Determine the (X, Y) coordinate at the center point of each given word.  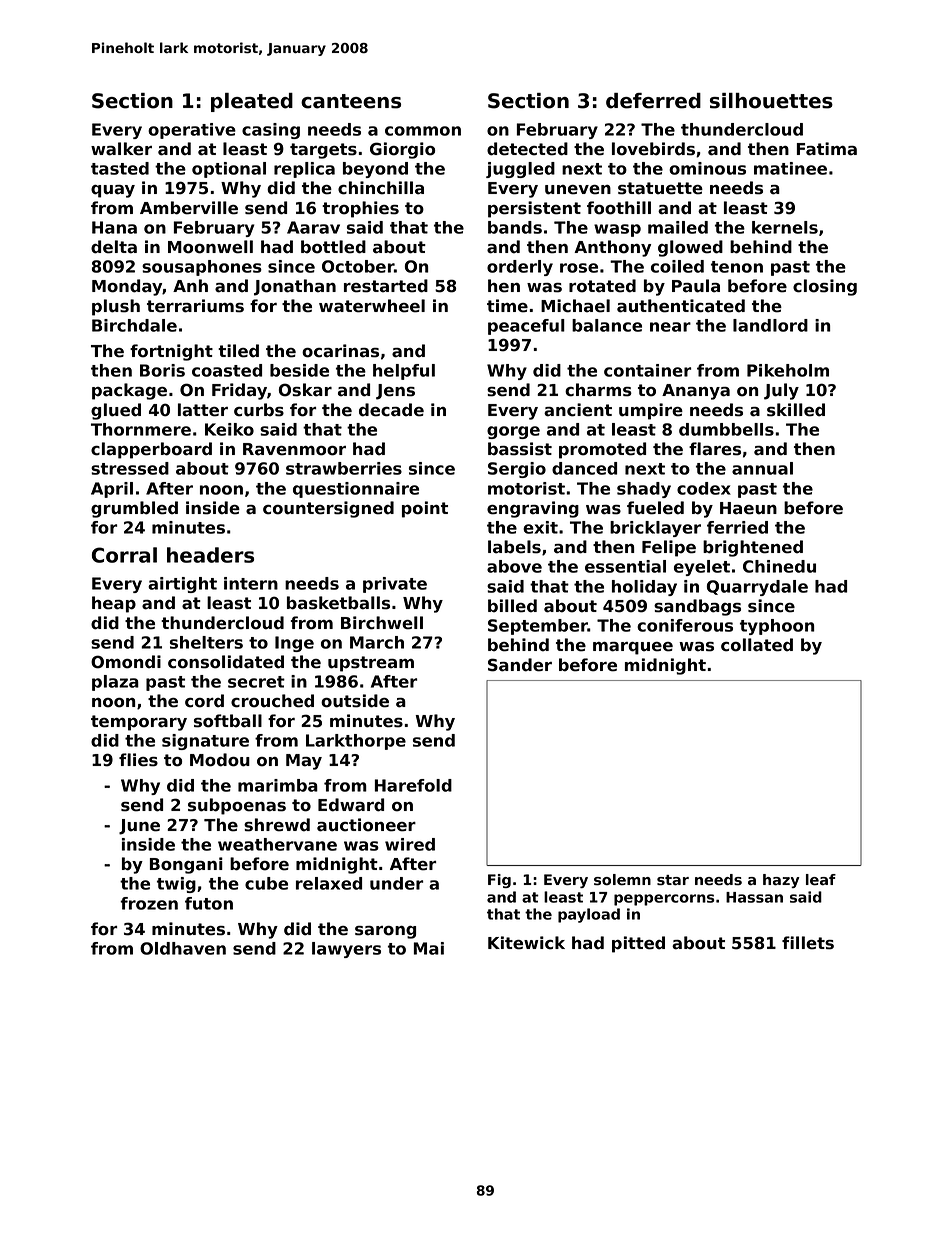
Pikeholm (788, 370)
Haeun (748, 508)
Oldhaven (183, 948)
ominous (707, 168)
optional (229, 170)
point (425, 509)
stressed (130, 468)
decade (391, 410)
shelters (206, 642)
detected (527, 149)
